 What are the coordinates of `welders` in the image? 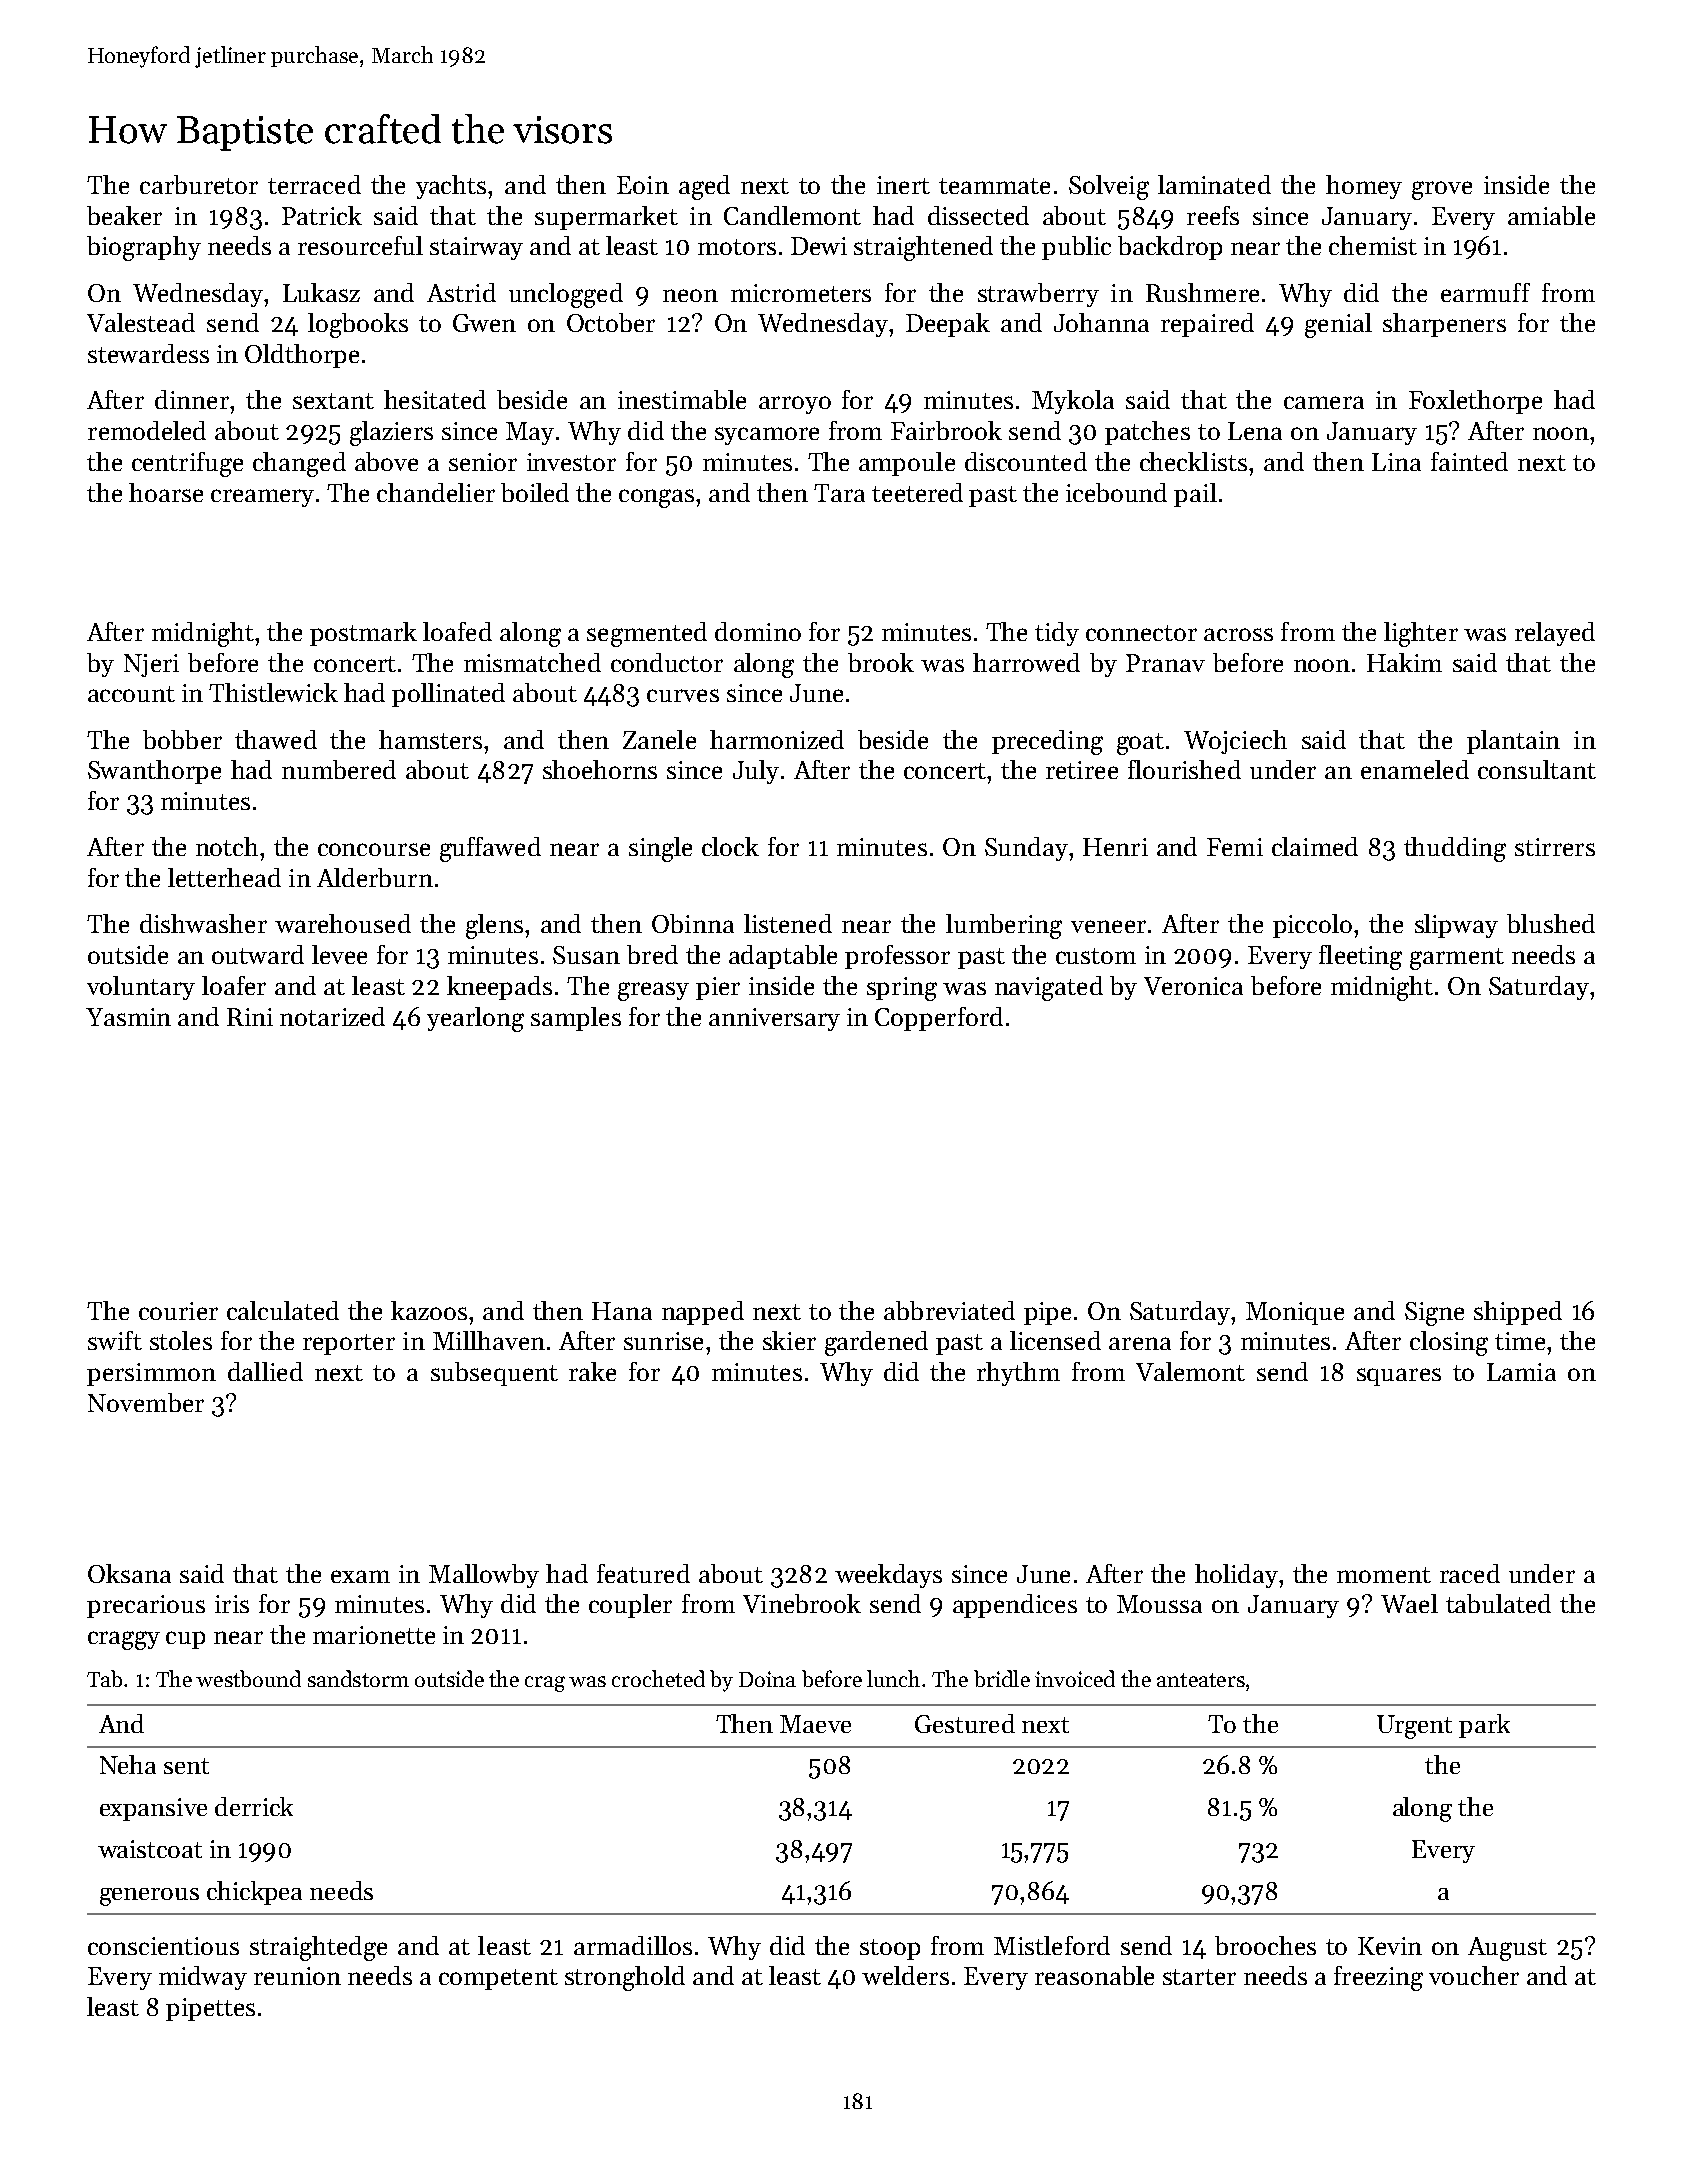 It's located at (905, 1975).
